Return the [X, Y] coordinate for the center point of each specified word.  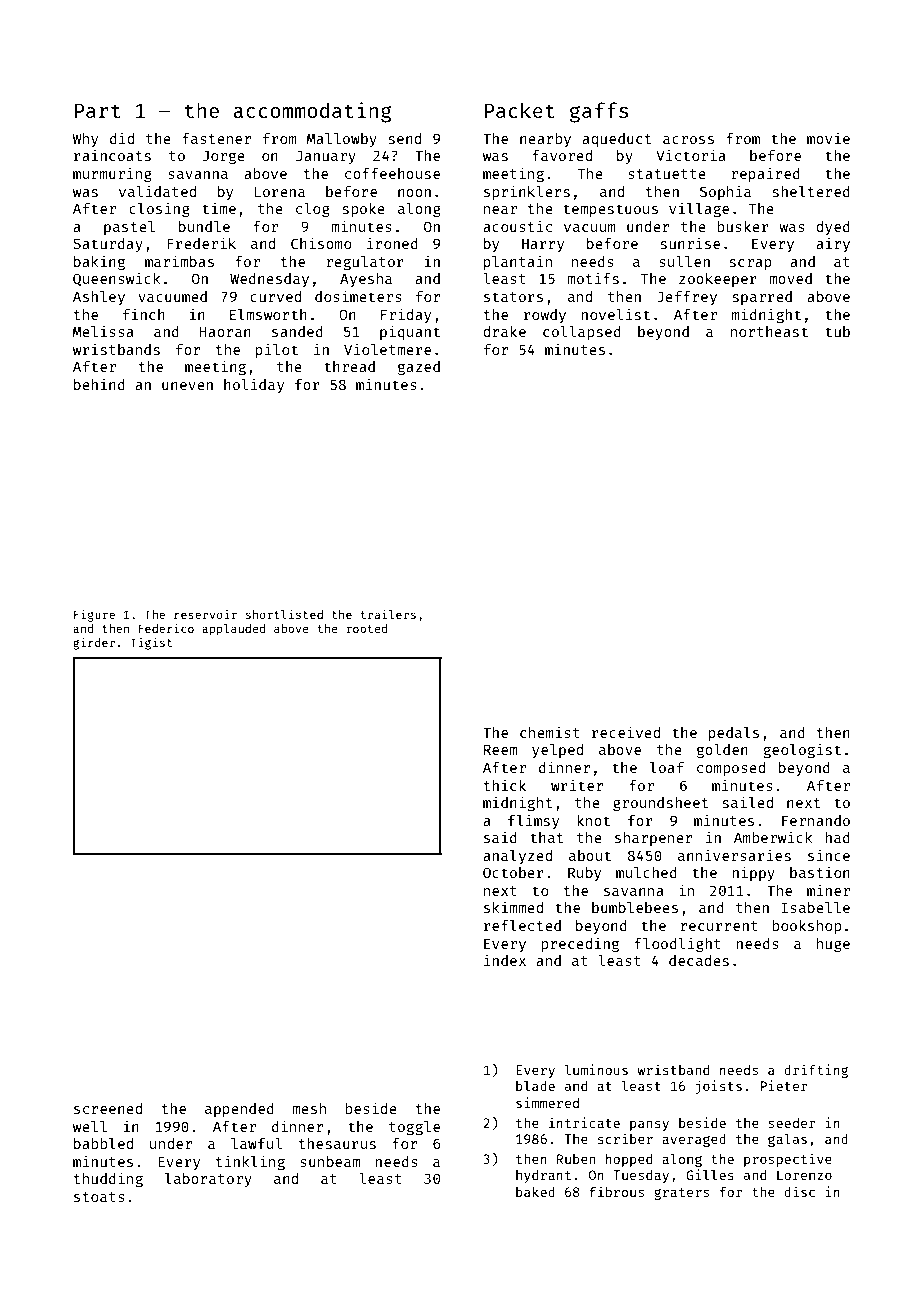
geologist [802, 750]
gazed [419, 368]
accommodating [312, 112]
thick [505, 785]
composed [731, 769]
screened [108, 1108]
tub [837, 331]
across [688, 140]
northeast [769, 331]
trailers [388, 614]
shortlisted [284, 614]
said [500, 837]
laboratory [208, 1180]
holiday [254, 385]
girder [94, 644]
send [405, 138]
